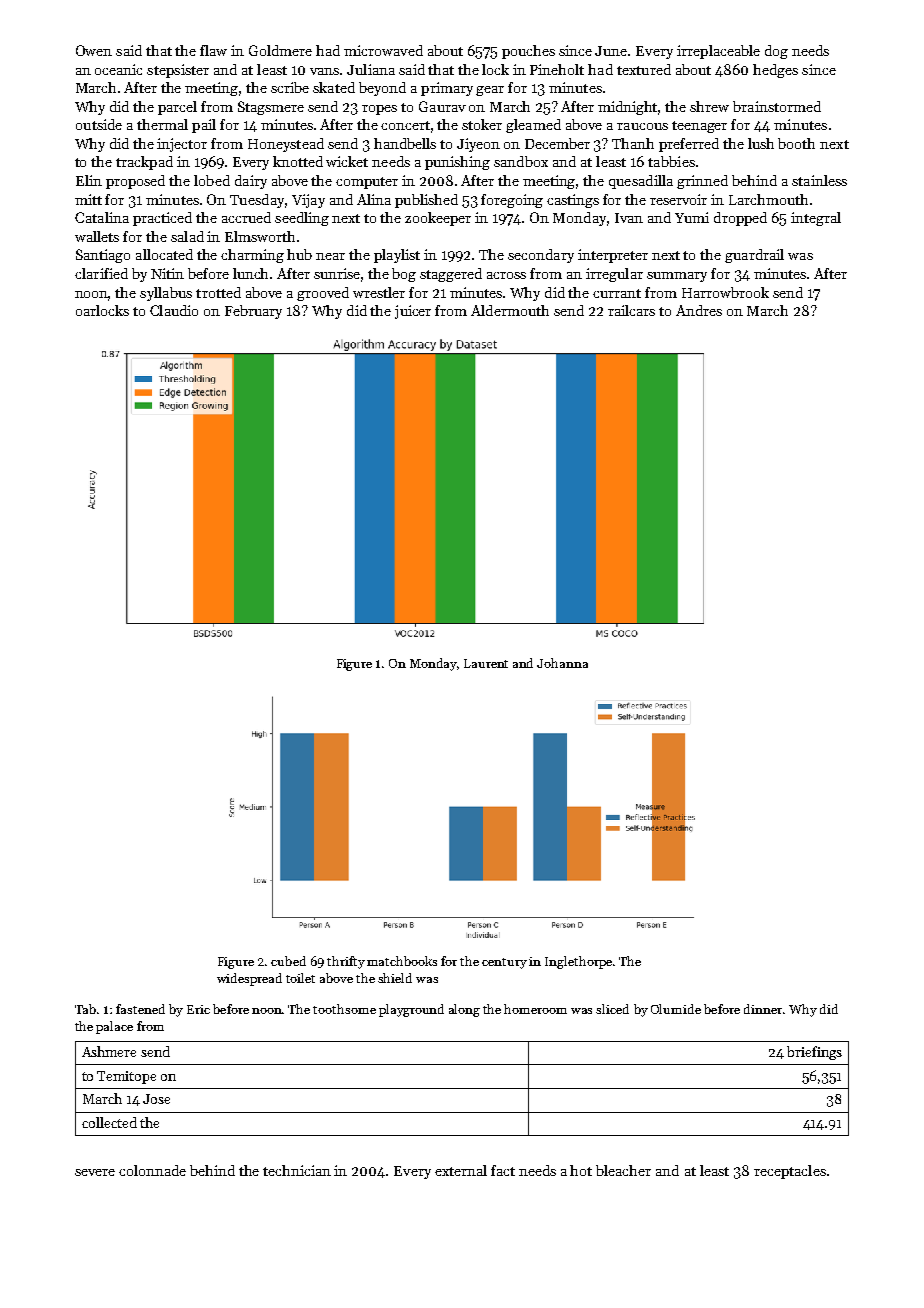 The image size is (924, 1308). Describe the element at coordinates (776, 52) in the image. I see `dog` at that location.
